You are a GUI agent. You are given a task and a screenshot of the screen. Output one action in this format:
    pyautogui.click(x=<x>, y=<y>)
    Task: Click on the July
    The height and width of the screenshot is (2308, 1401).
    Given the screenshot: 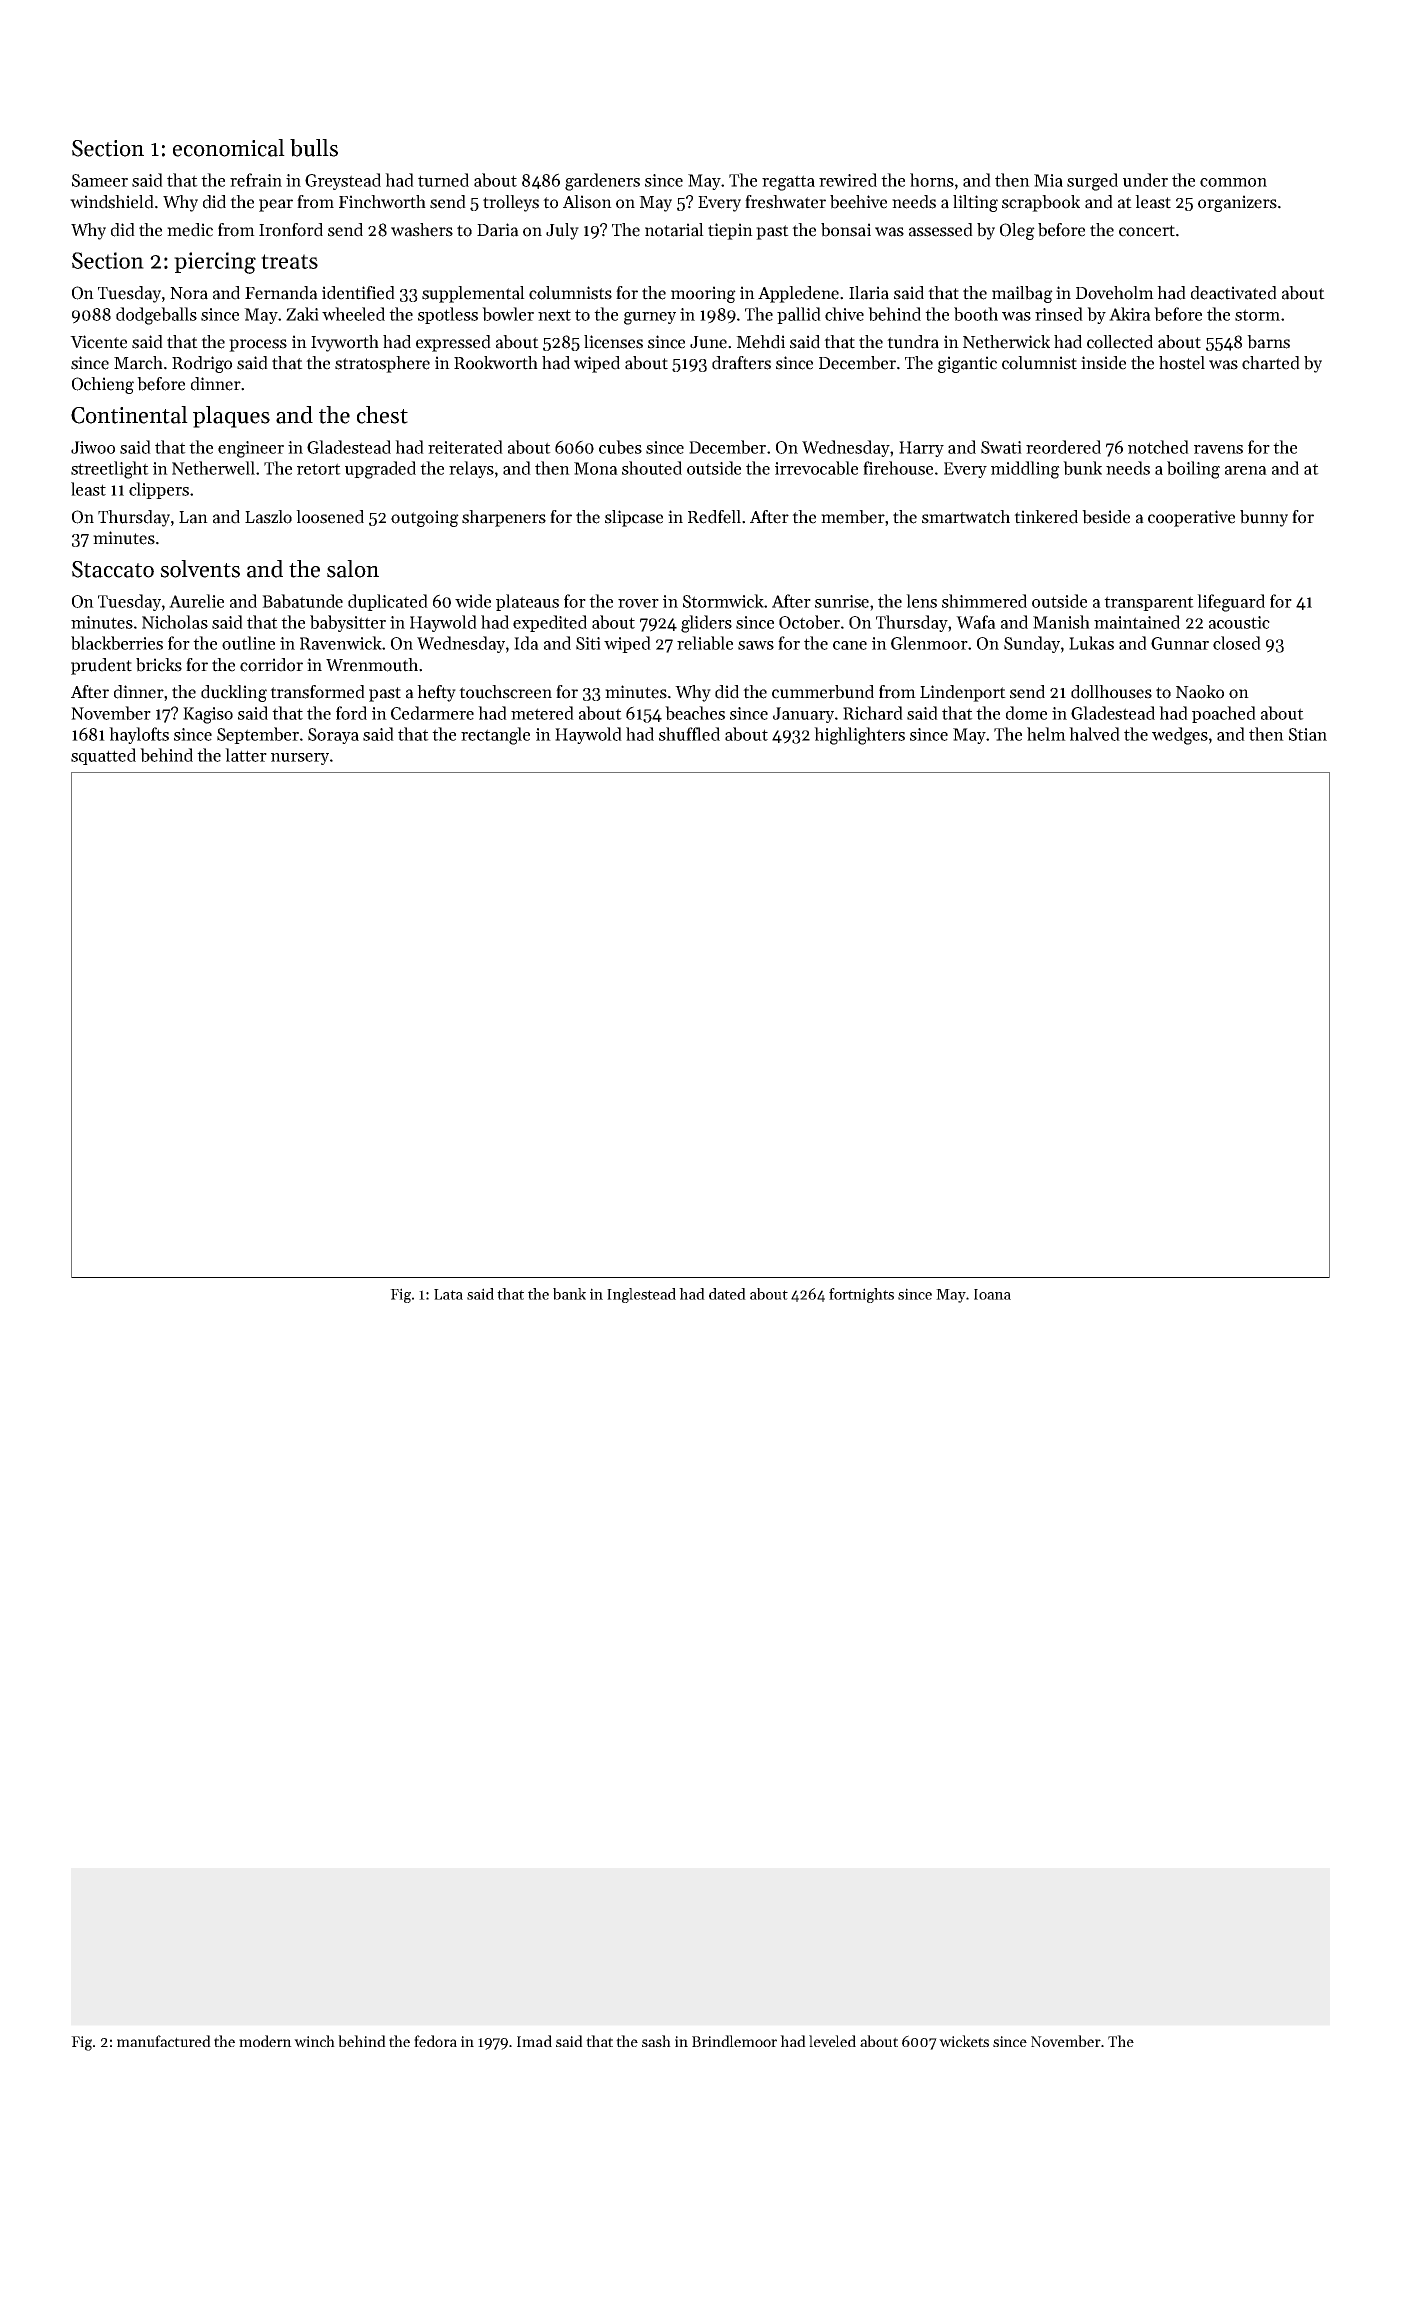 What is the action you would take?
    pyautogui.click(x=562, y=231)
